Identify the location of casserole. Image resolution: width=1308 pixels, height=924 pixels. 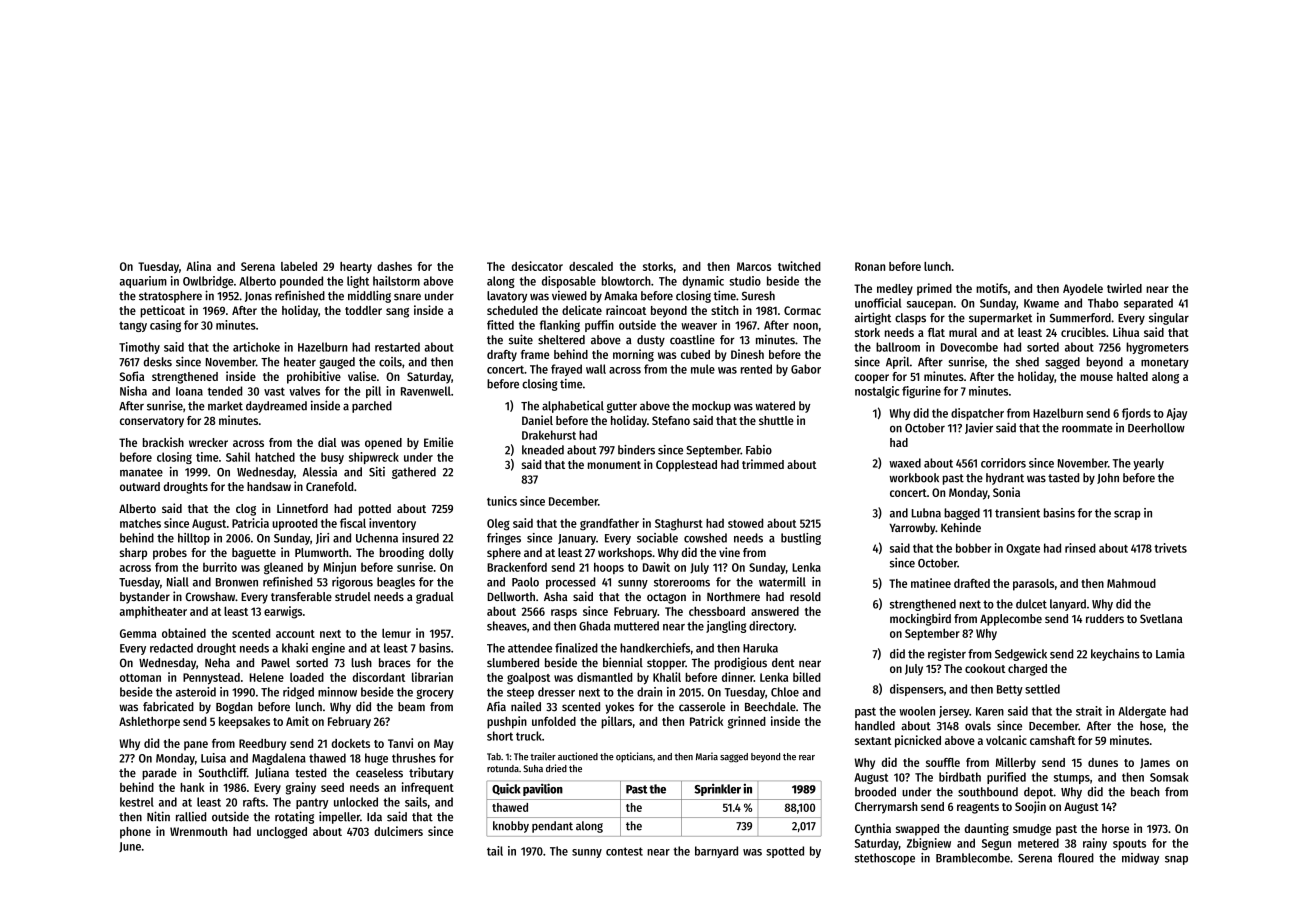
(702, 707).
